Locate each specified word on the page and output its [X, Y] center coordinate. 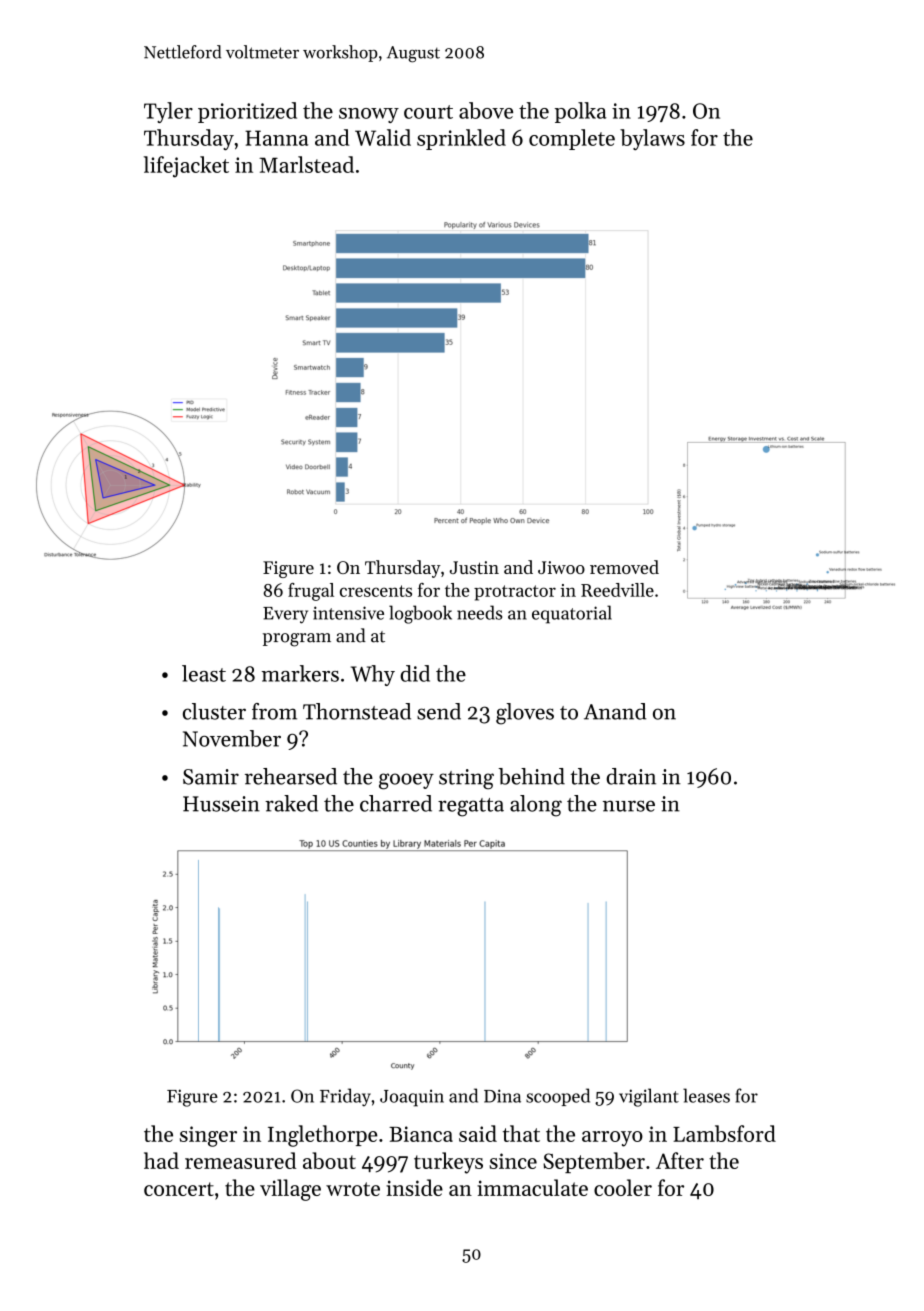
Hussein [221, 804]
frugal [311, 592]
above [486, 110]
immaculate [532, 1187]
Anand [615, 711]
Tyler [168, 112]
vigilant [649, 1097]
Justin [474, 567]
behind [531, 776]
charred [396, 803]
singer [208, 1136]
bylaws [652, 139]
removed [624, 567]
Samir [211, 777]
